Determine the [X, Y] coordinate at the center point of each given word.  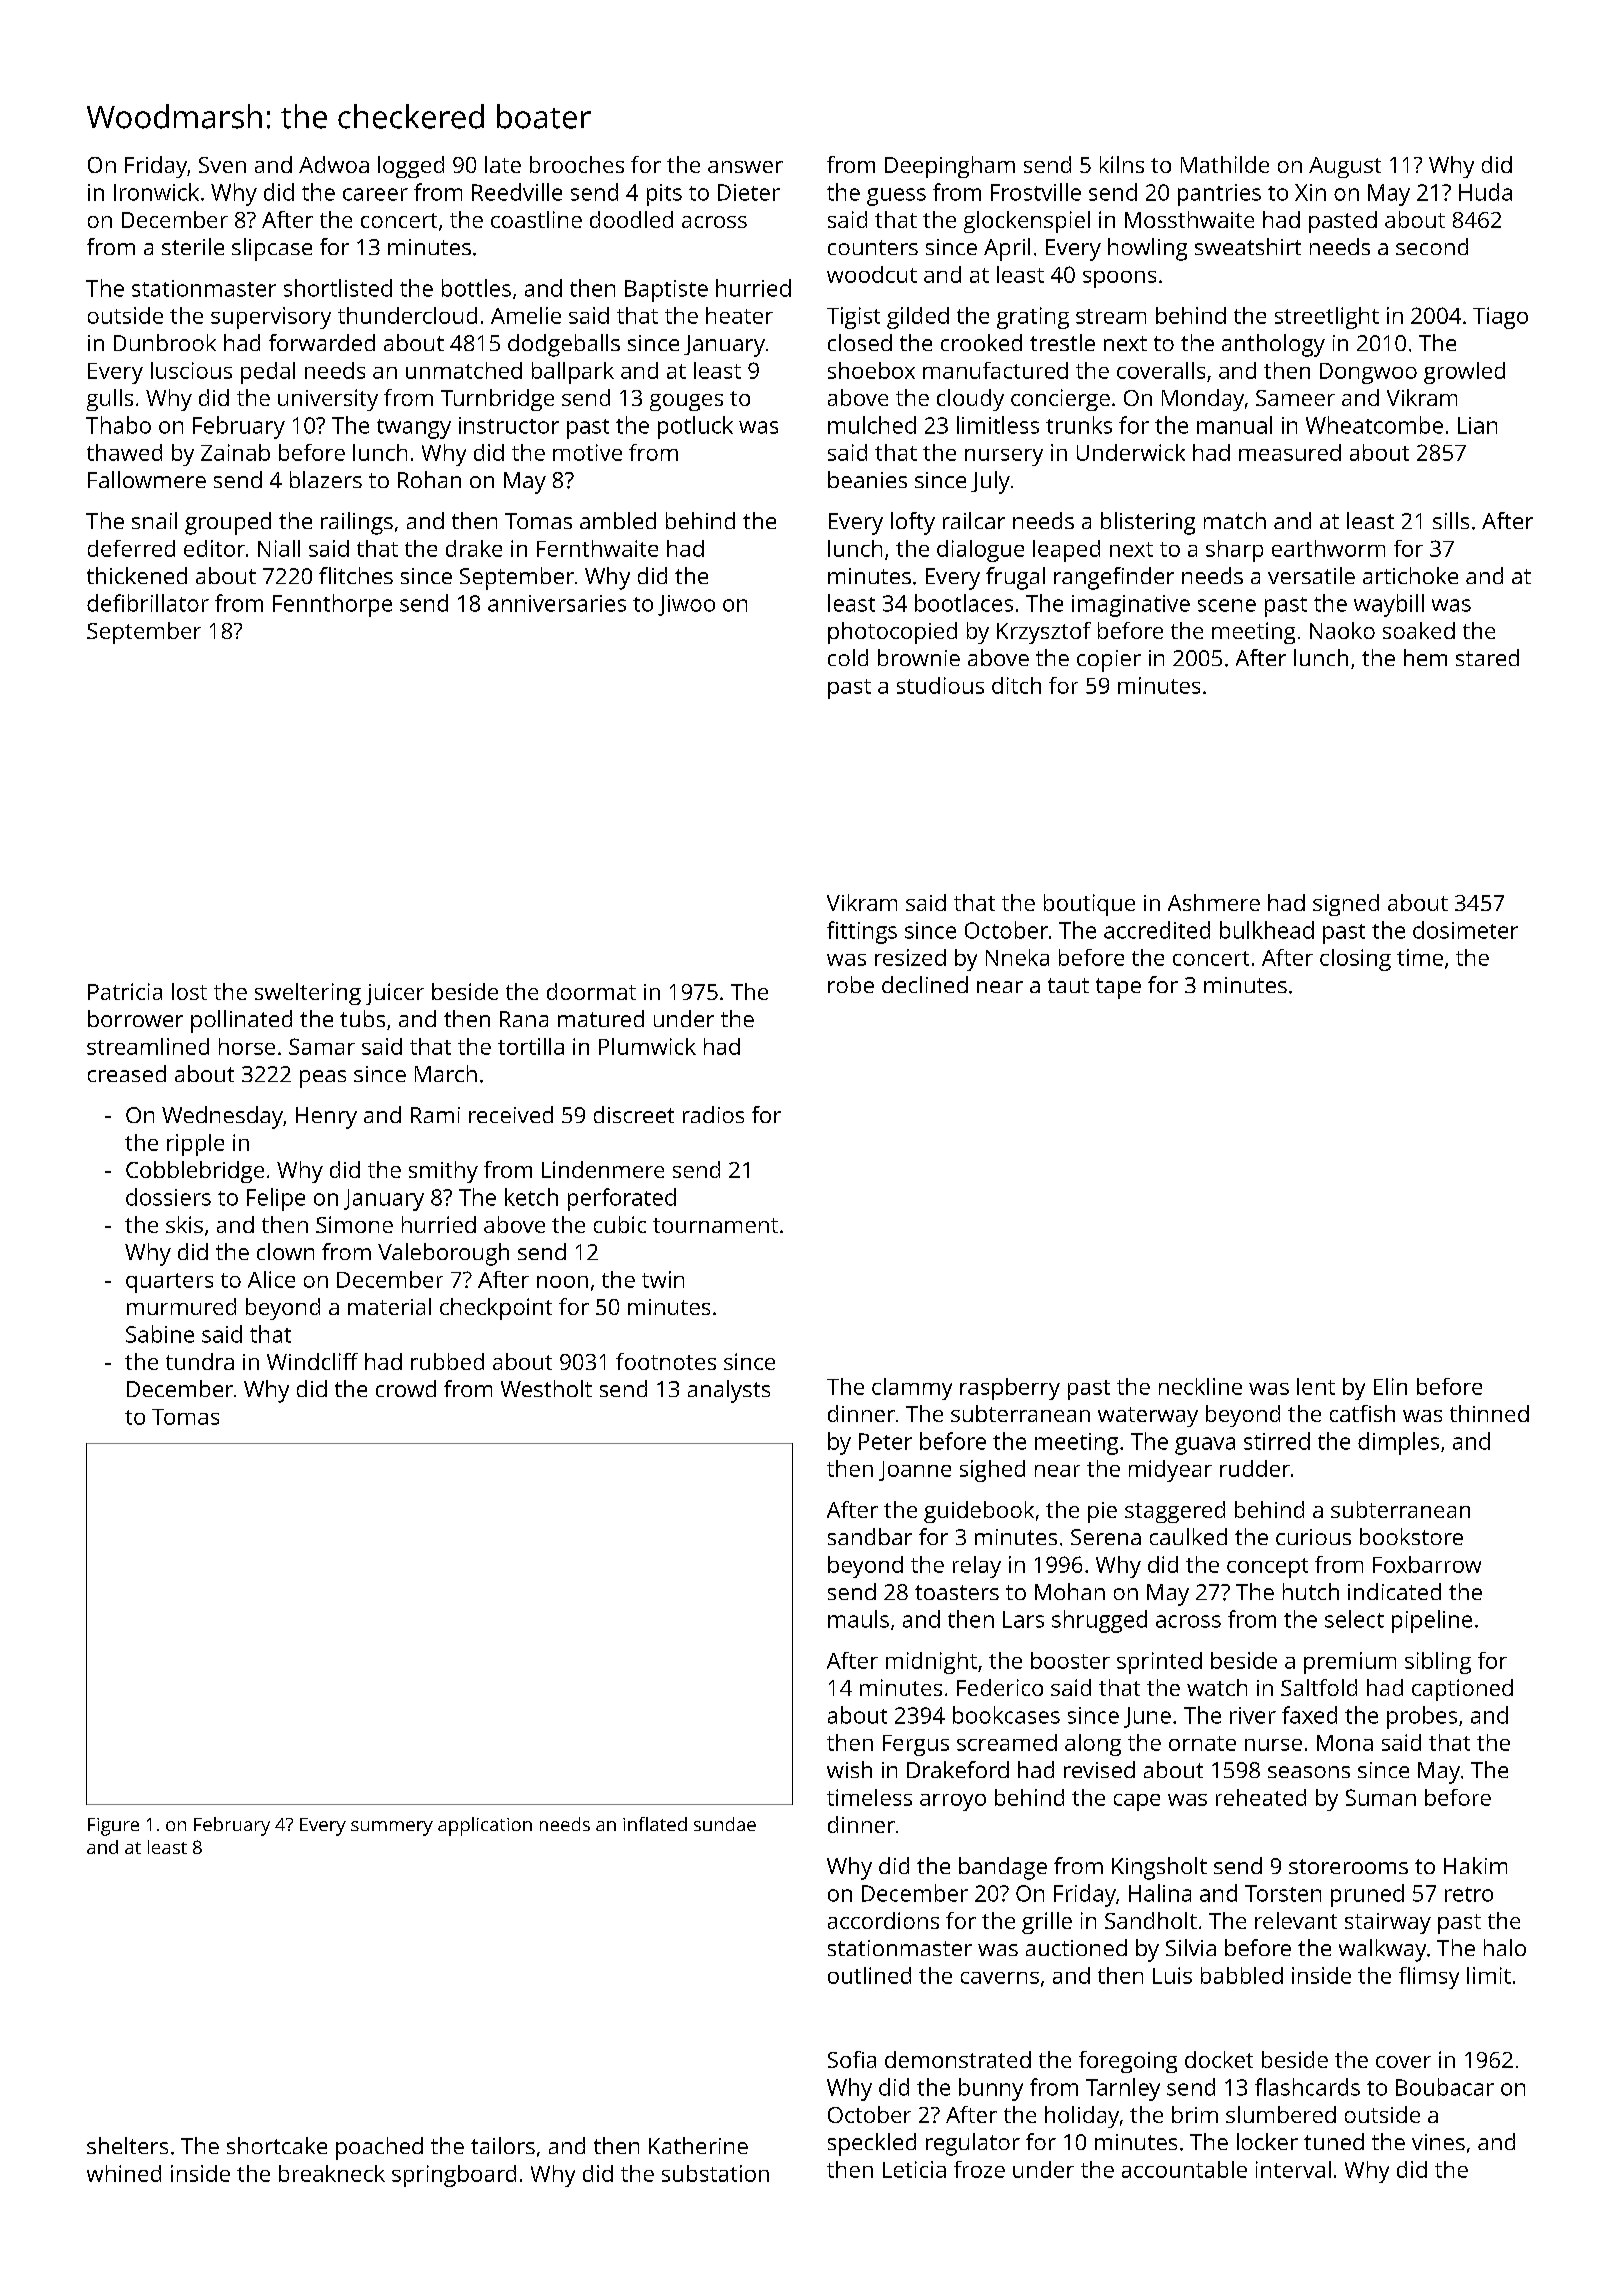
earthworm [1328, 548]
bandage [1003, 1868]
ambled [618, 520]
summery [392, 1828]
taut [1068, 985]
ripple [195, 1145]
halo [1505, 1947]
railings [357, 523]
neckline [1200, 1386]
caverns [1000, 1978]
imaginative [1131, 606]
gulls [110, 400]
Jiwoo [686, 605]
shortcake [277, 2145]
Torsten [1283, 1893]
